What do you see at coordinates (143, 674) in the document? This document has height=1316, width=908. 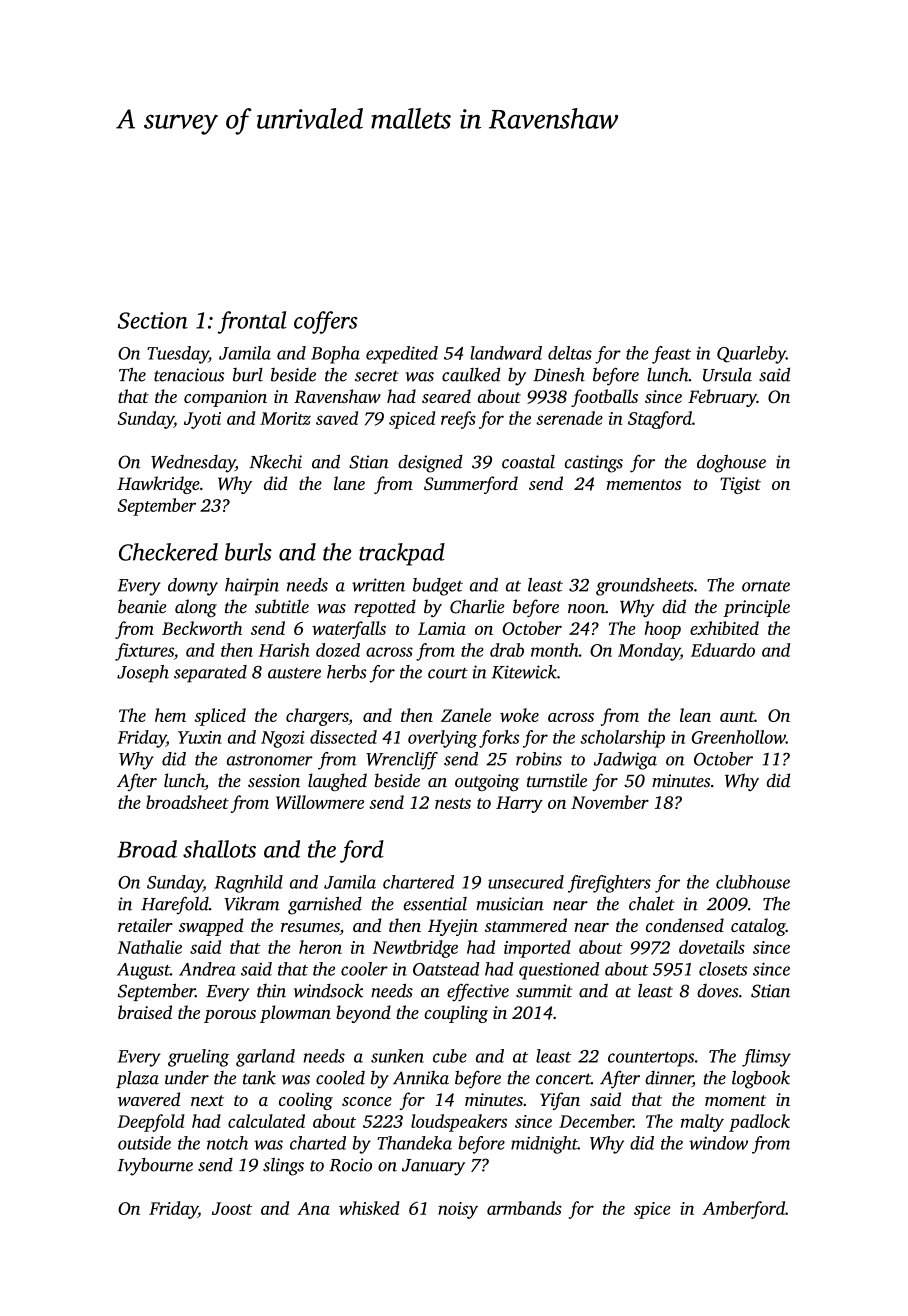 I see `Joseph` at bounding box center [143, 674].
